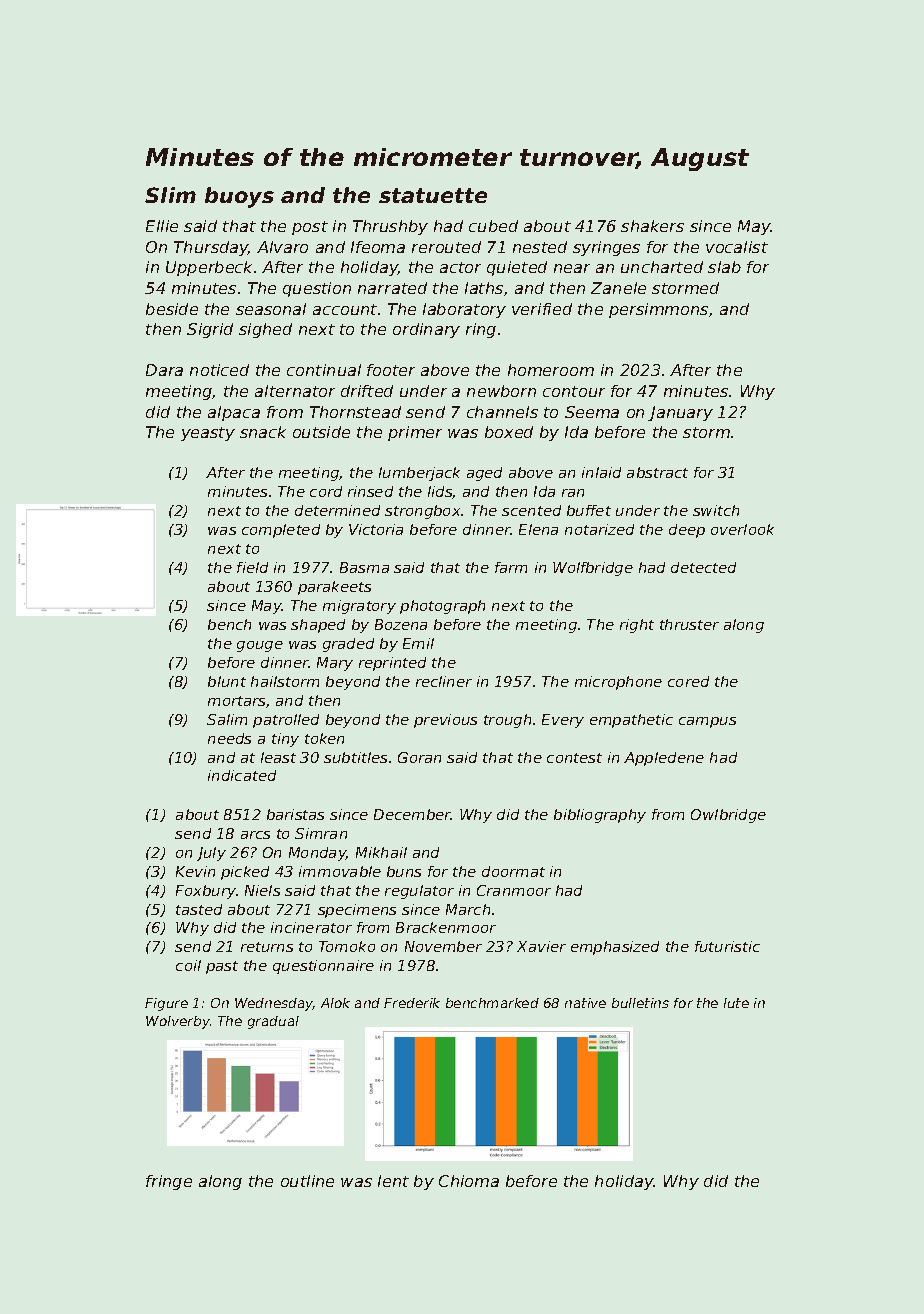  I want to click on Tomoko, so click(347, 946).
